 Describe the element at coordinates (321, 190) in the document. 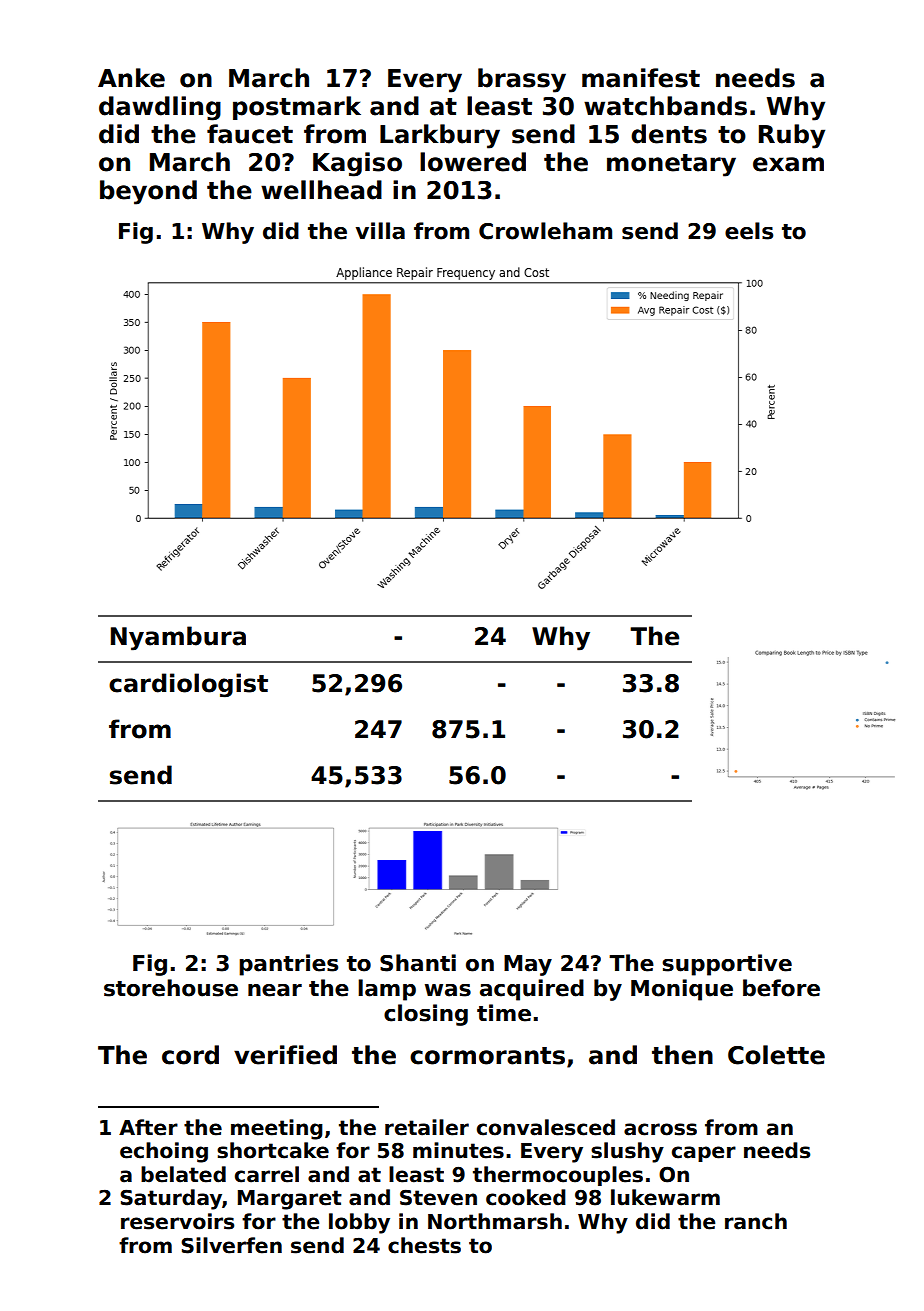

I see `wellhead` at that location.
